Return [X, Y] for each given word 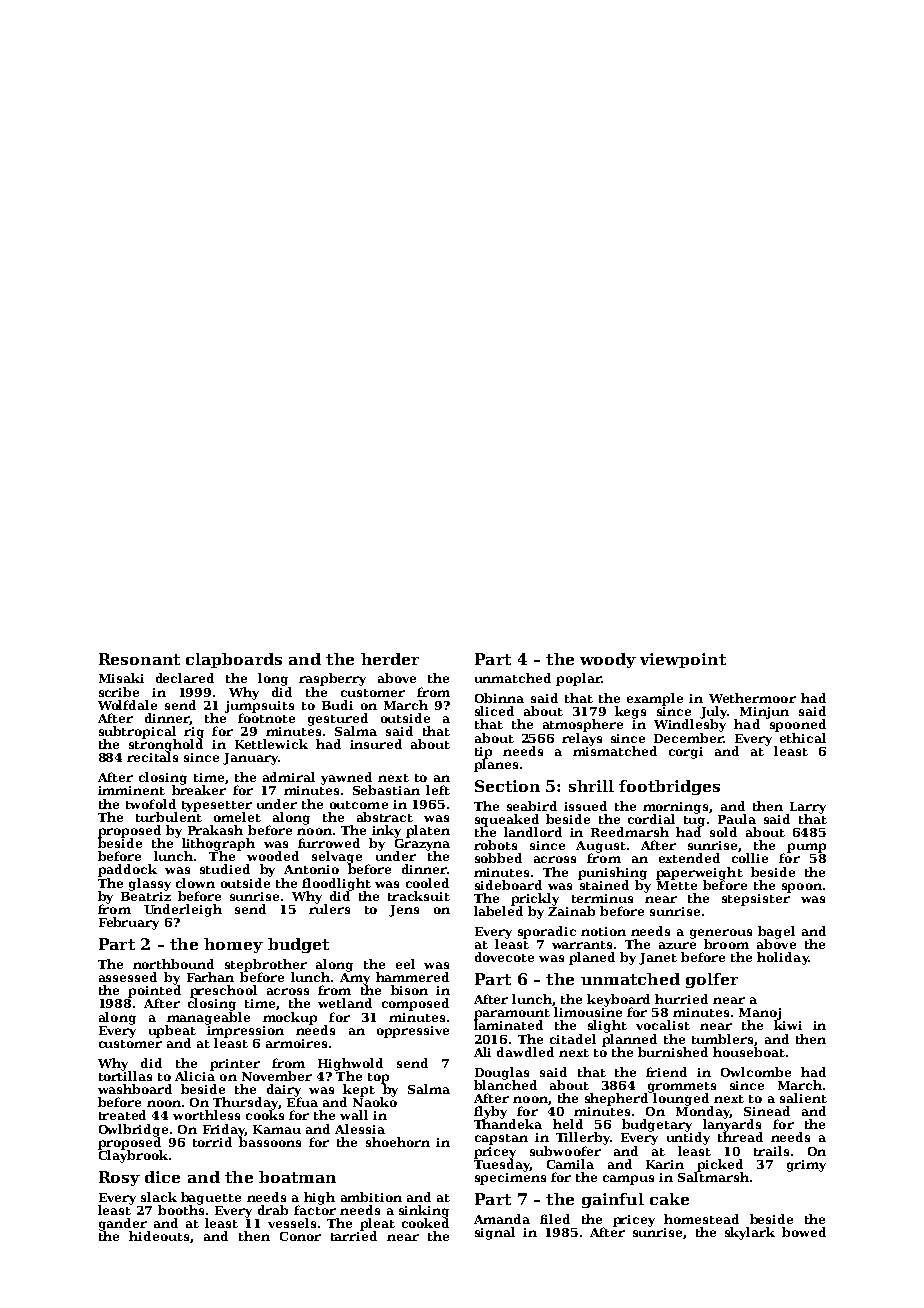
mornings [675, 808]
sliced [494, 711]
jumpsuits [259, 707]
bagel [776, 932]
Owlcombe [756, 1072]
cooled [427, 883]
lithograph [218, 844]
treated [122, 1115]
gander [123, 1224]
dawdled [525, 1052]
